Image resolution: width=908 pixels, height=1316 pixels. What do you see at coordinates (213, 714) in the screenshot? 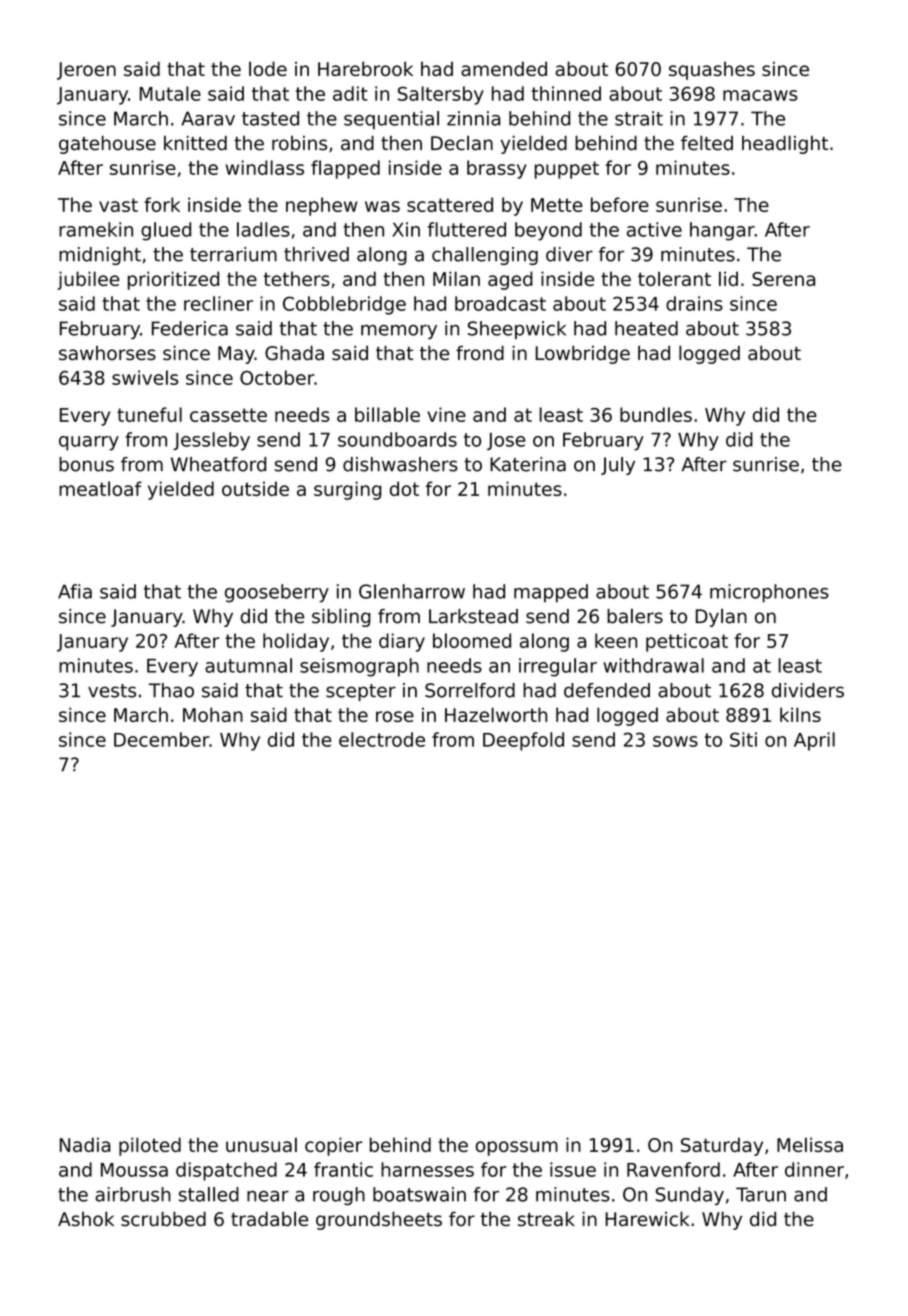
I see `Mohan` at bounding box center [213, 714].
